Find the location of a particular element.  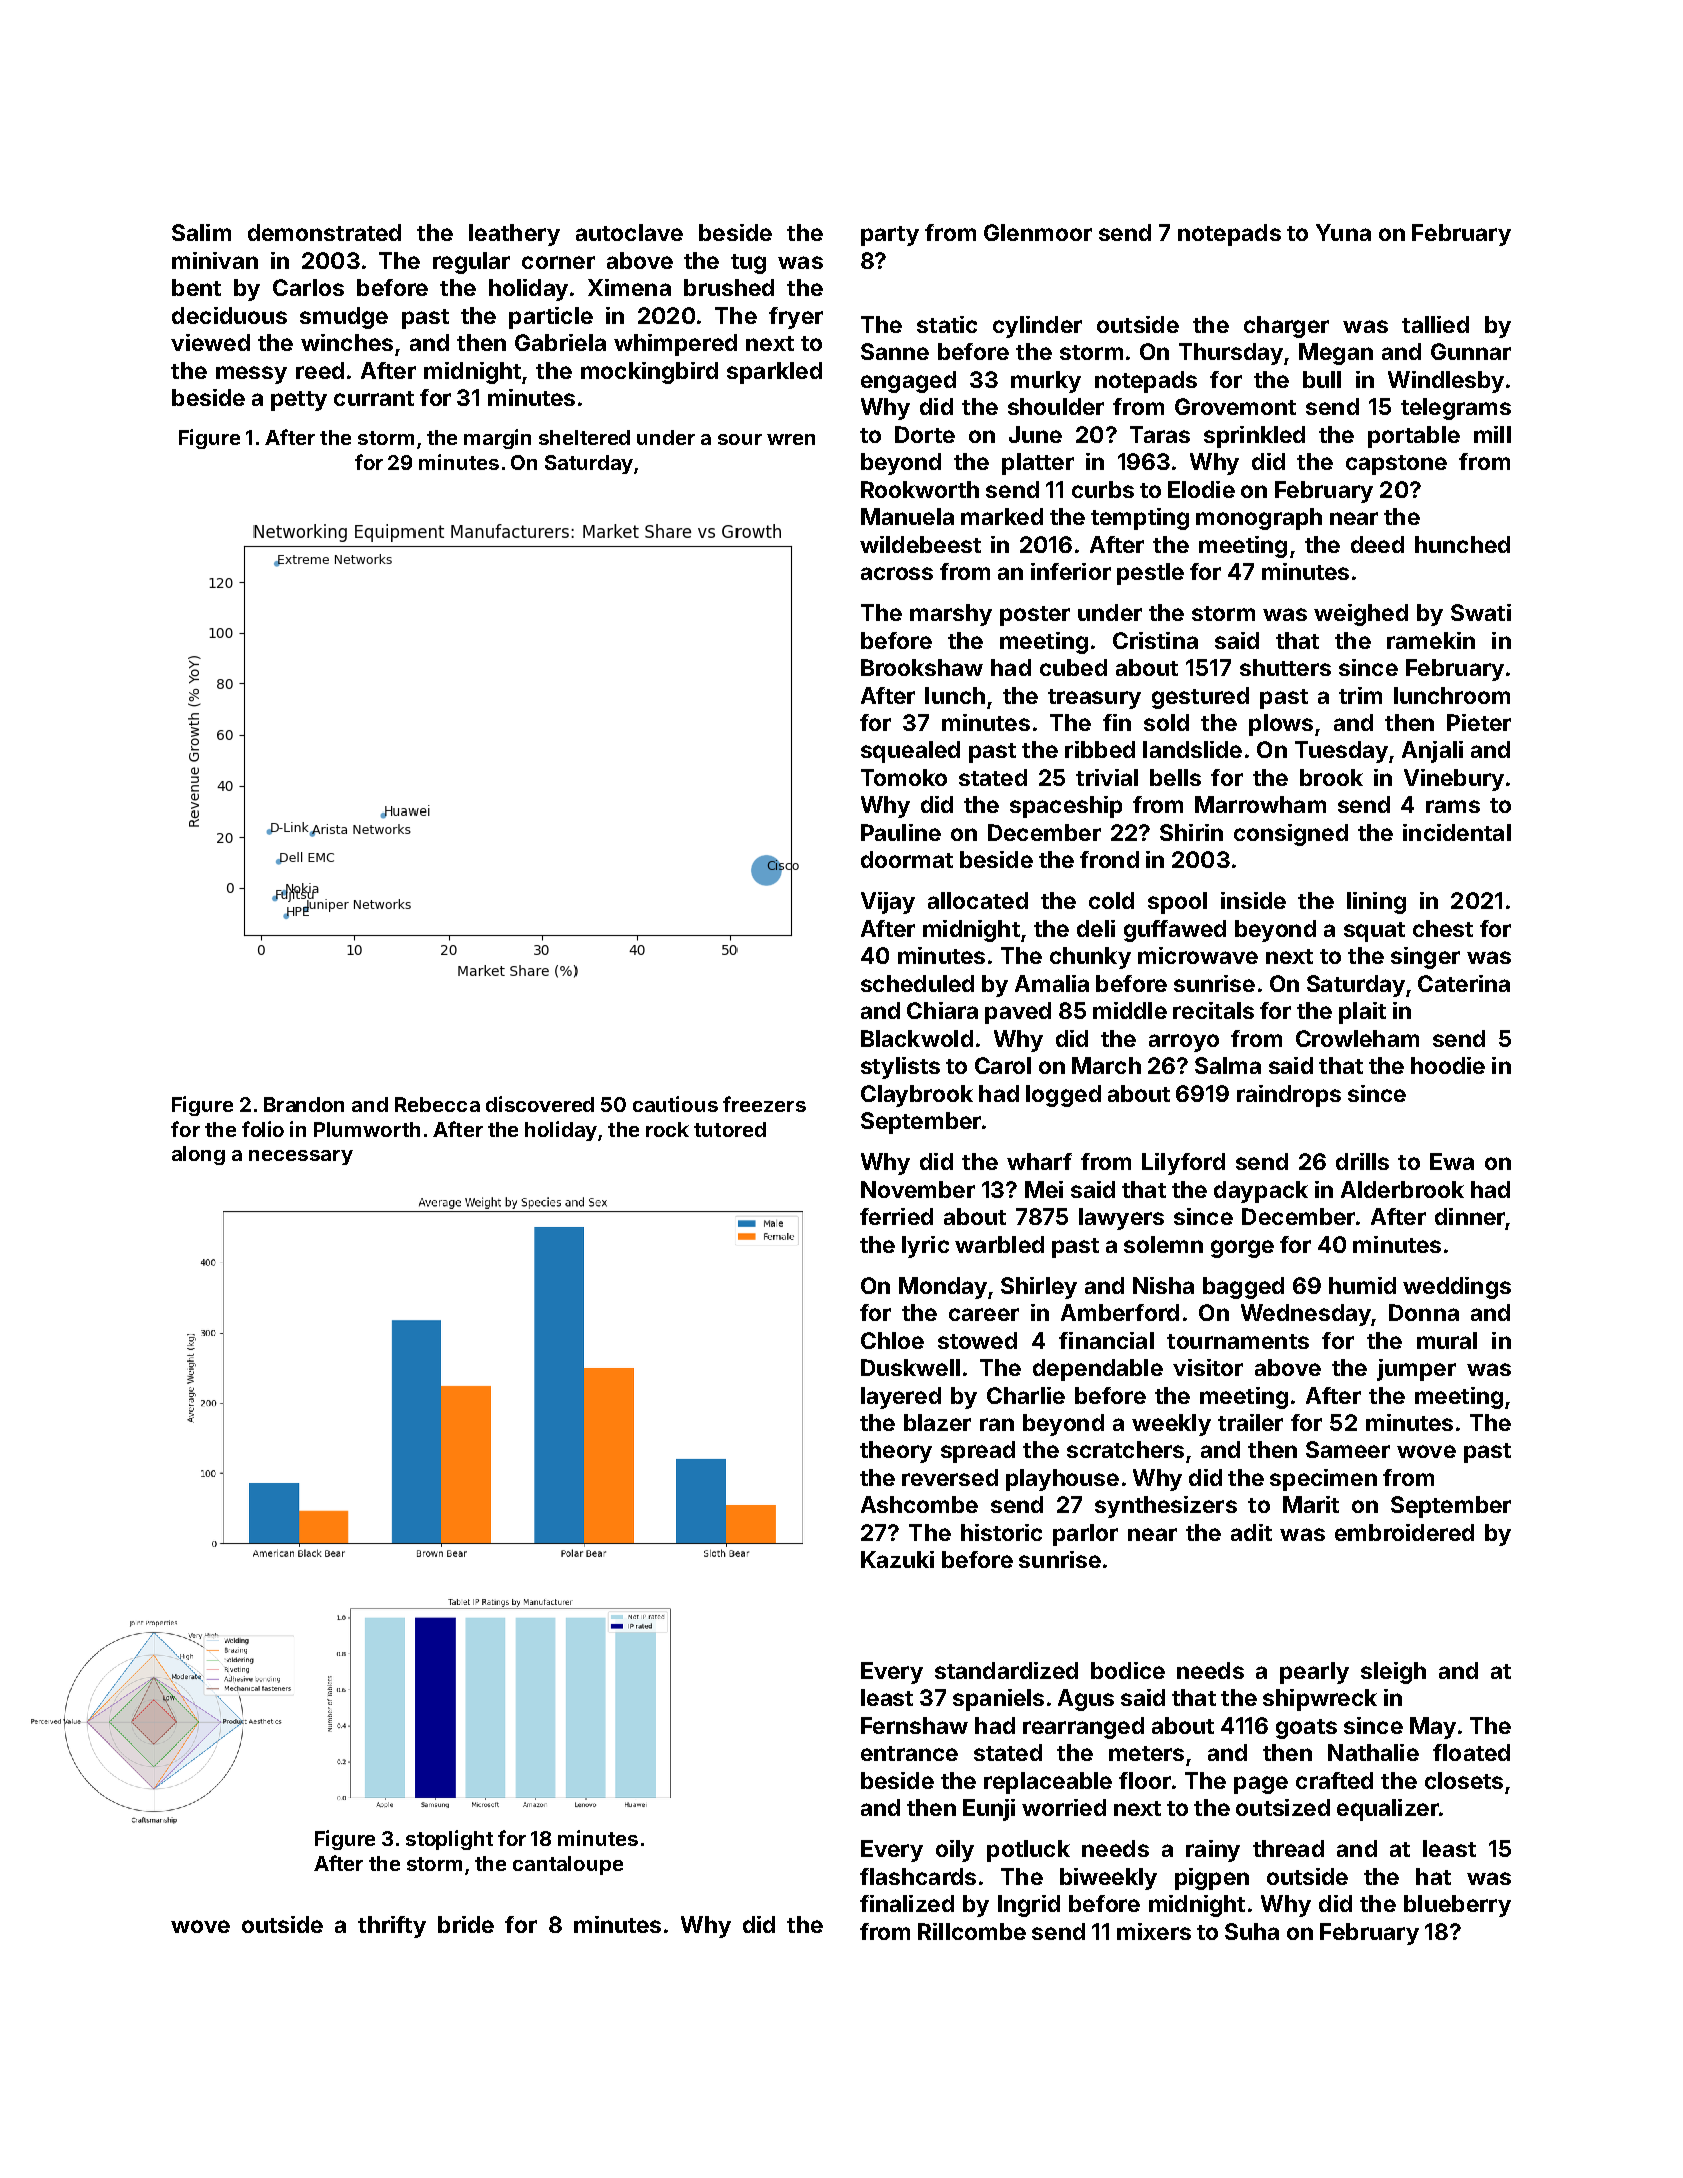

Chloe is located at coordinates (892, 1340).
